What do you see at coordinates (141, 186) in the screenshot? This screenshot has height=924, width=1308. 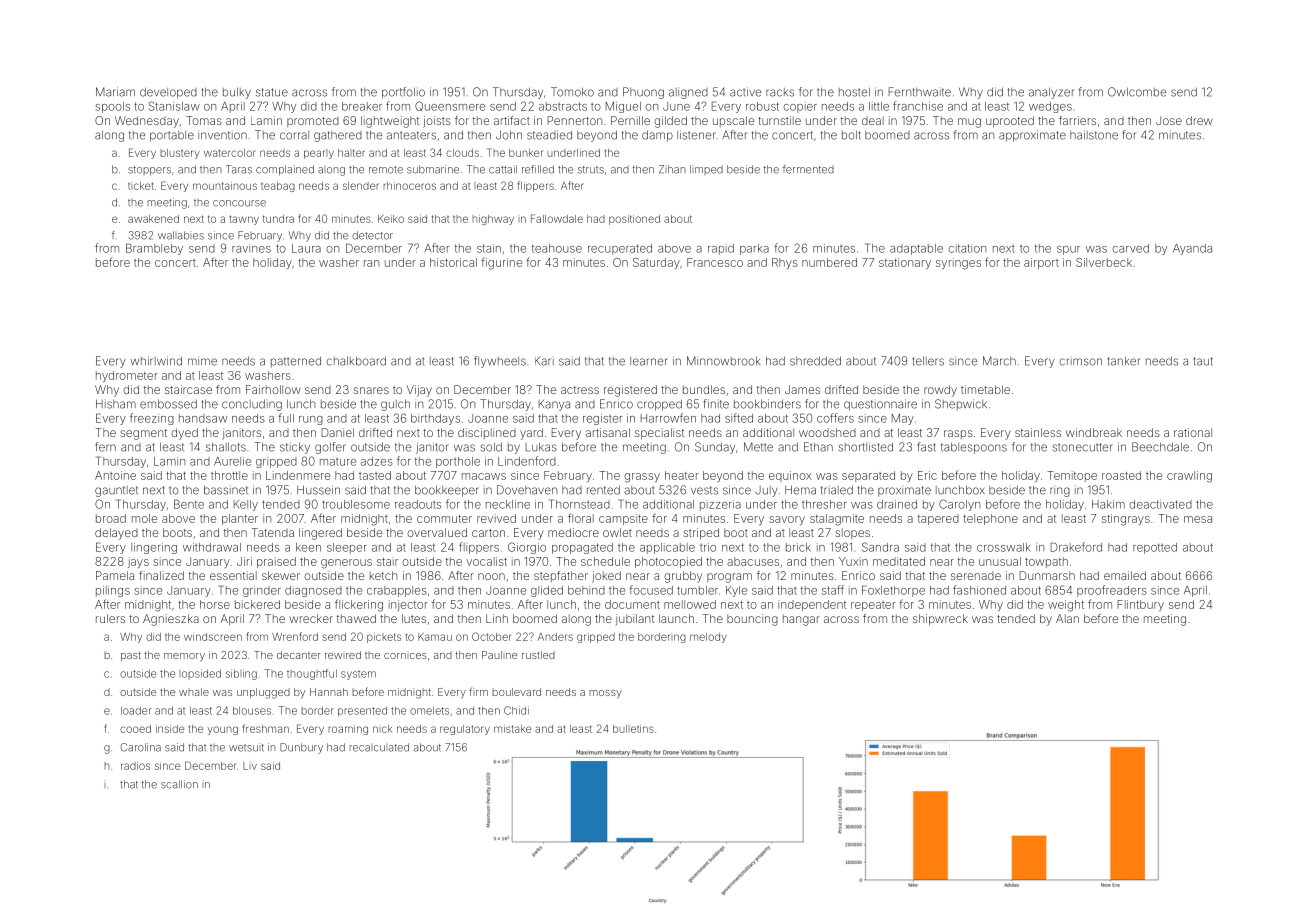 I see `ticket` at bounding box center [141, 186].
